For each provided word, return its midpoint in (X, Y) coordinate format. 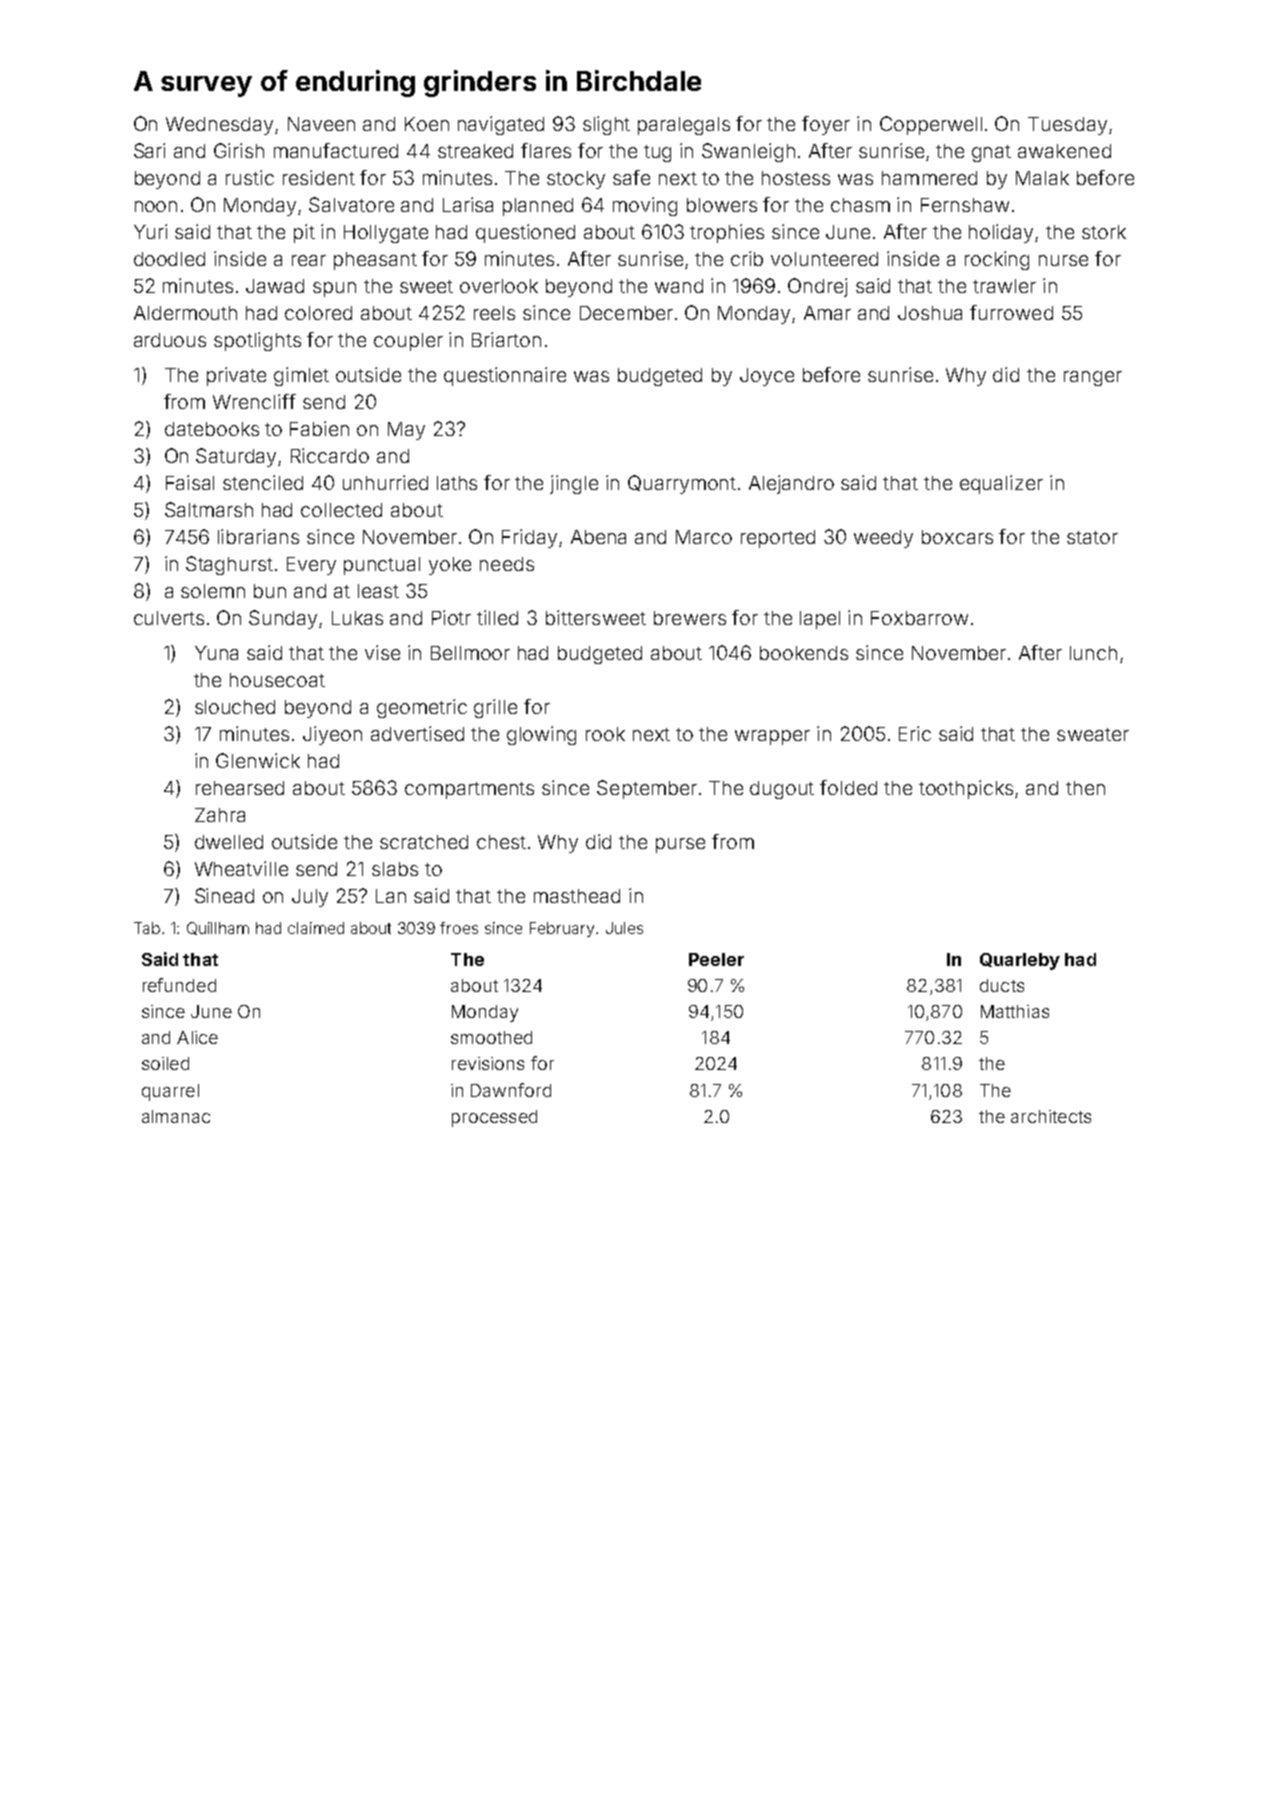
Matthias (1015, 1011)
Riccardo (330, 455)
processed (494, 1118)
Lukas (357, 618)
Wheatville (241, 868)
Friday (529, 538)
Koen (427, 124)
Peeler (716, 959)
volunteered (824, 259)
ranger (1093, 378)
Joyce (767, 377)
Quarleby (1020, 961)
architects (1051, 1116)
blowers (722, 205)
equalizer (1001, 484)
